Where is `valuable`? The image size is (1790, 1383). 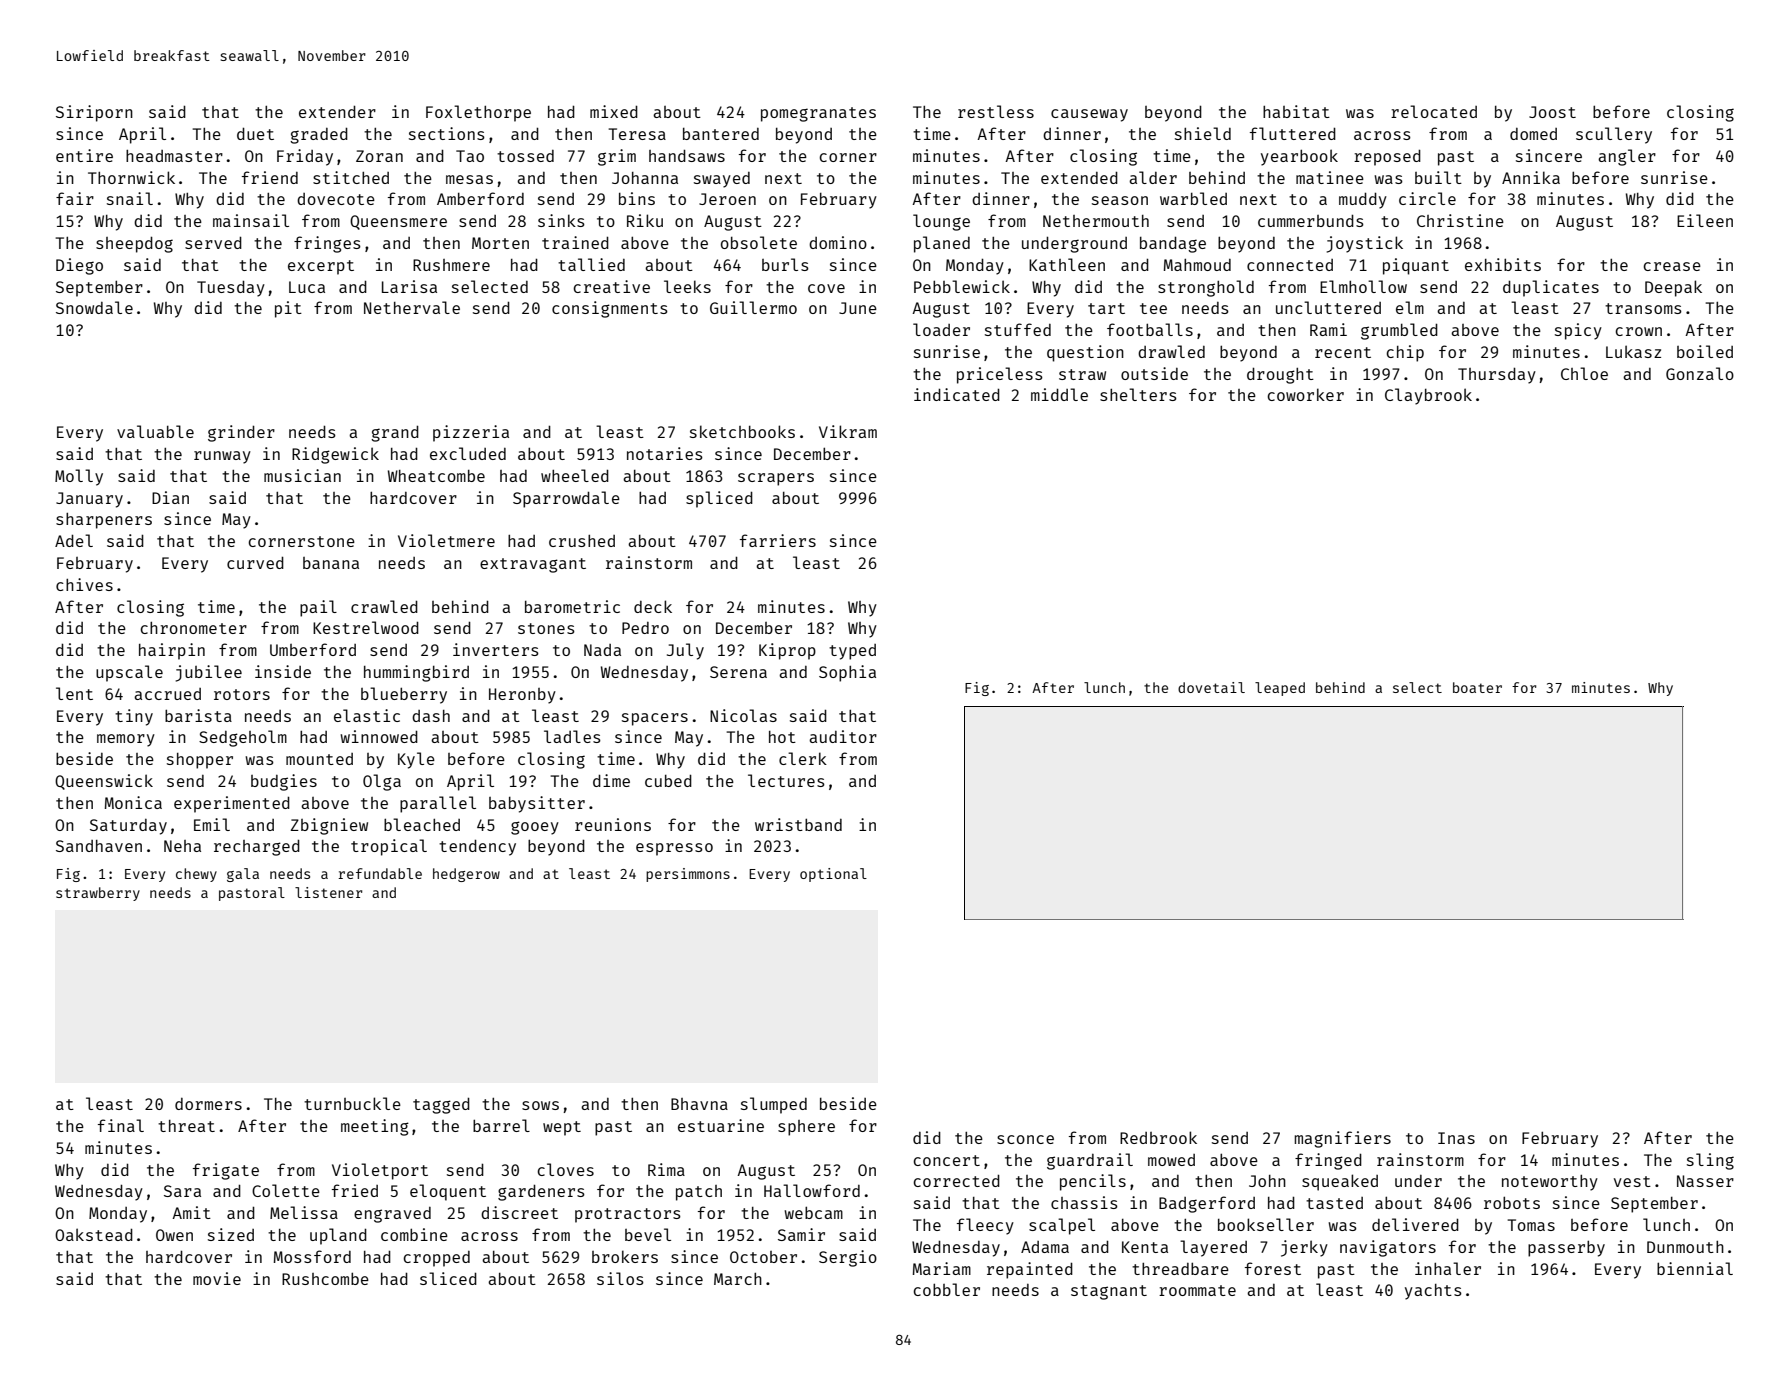 valuable is located at coordinates (155, 431).
